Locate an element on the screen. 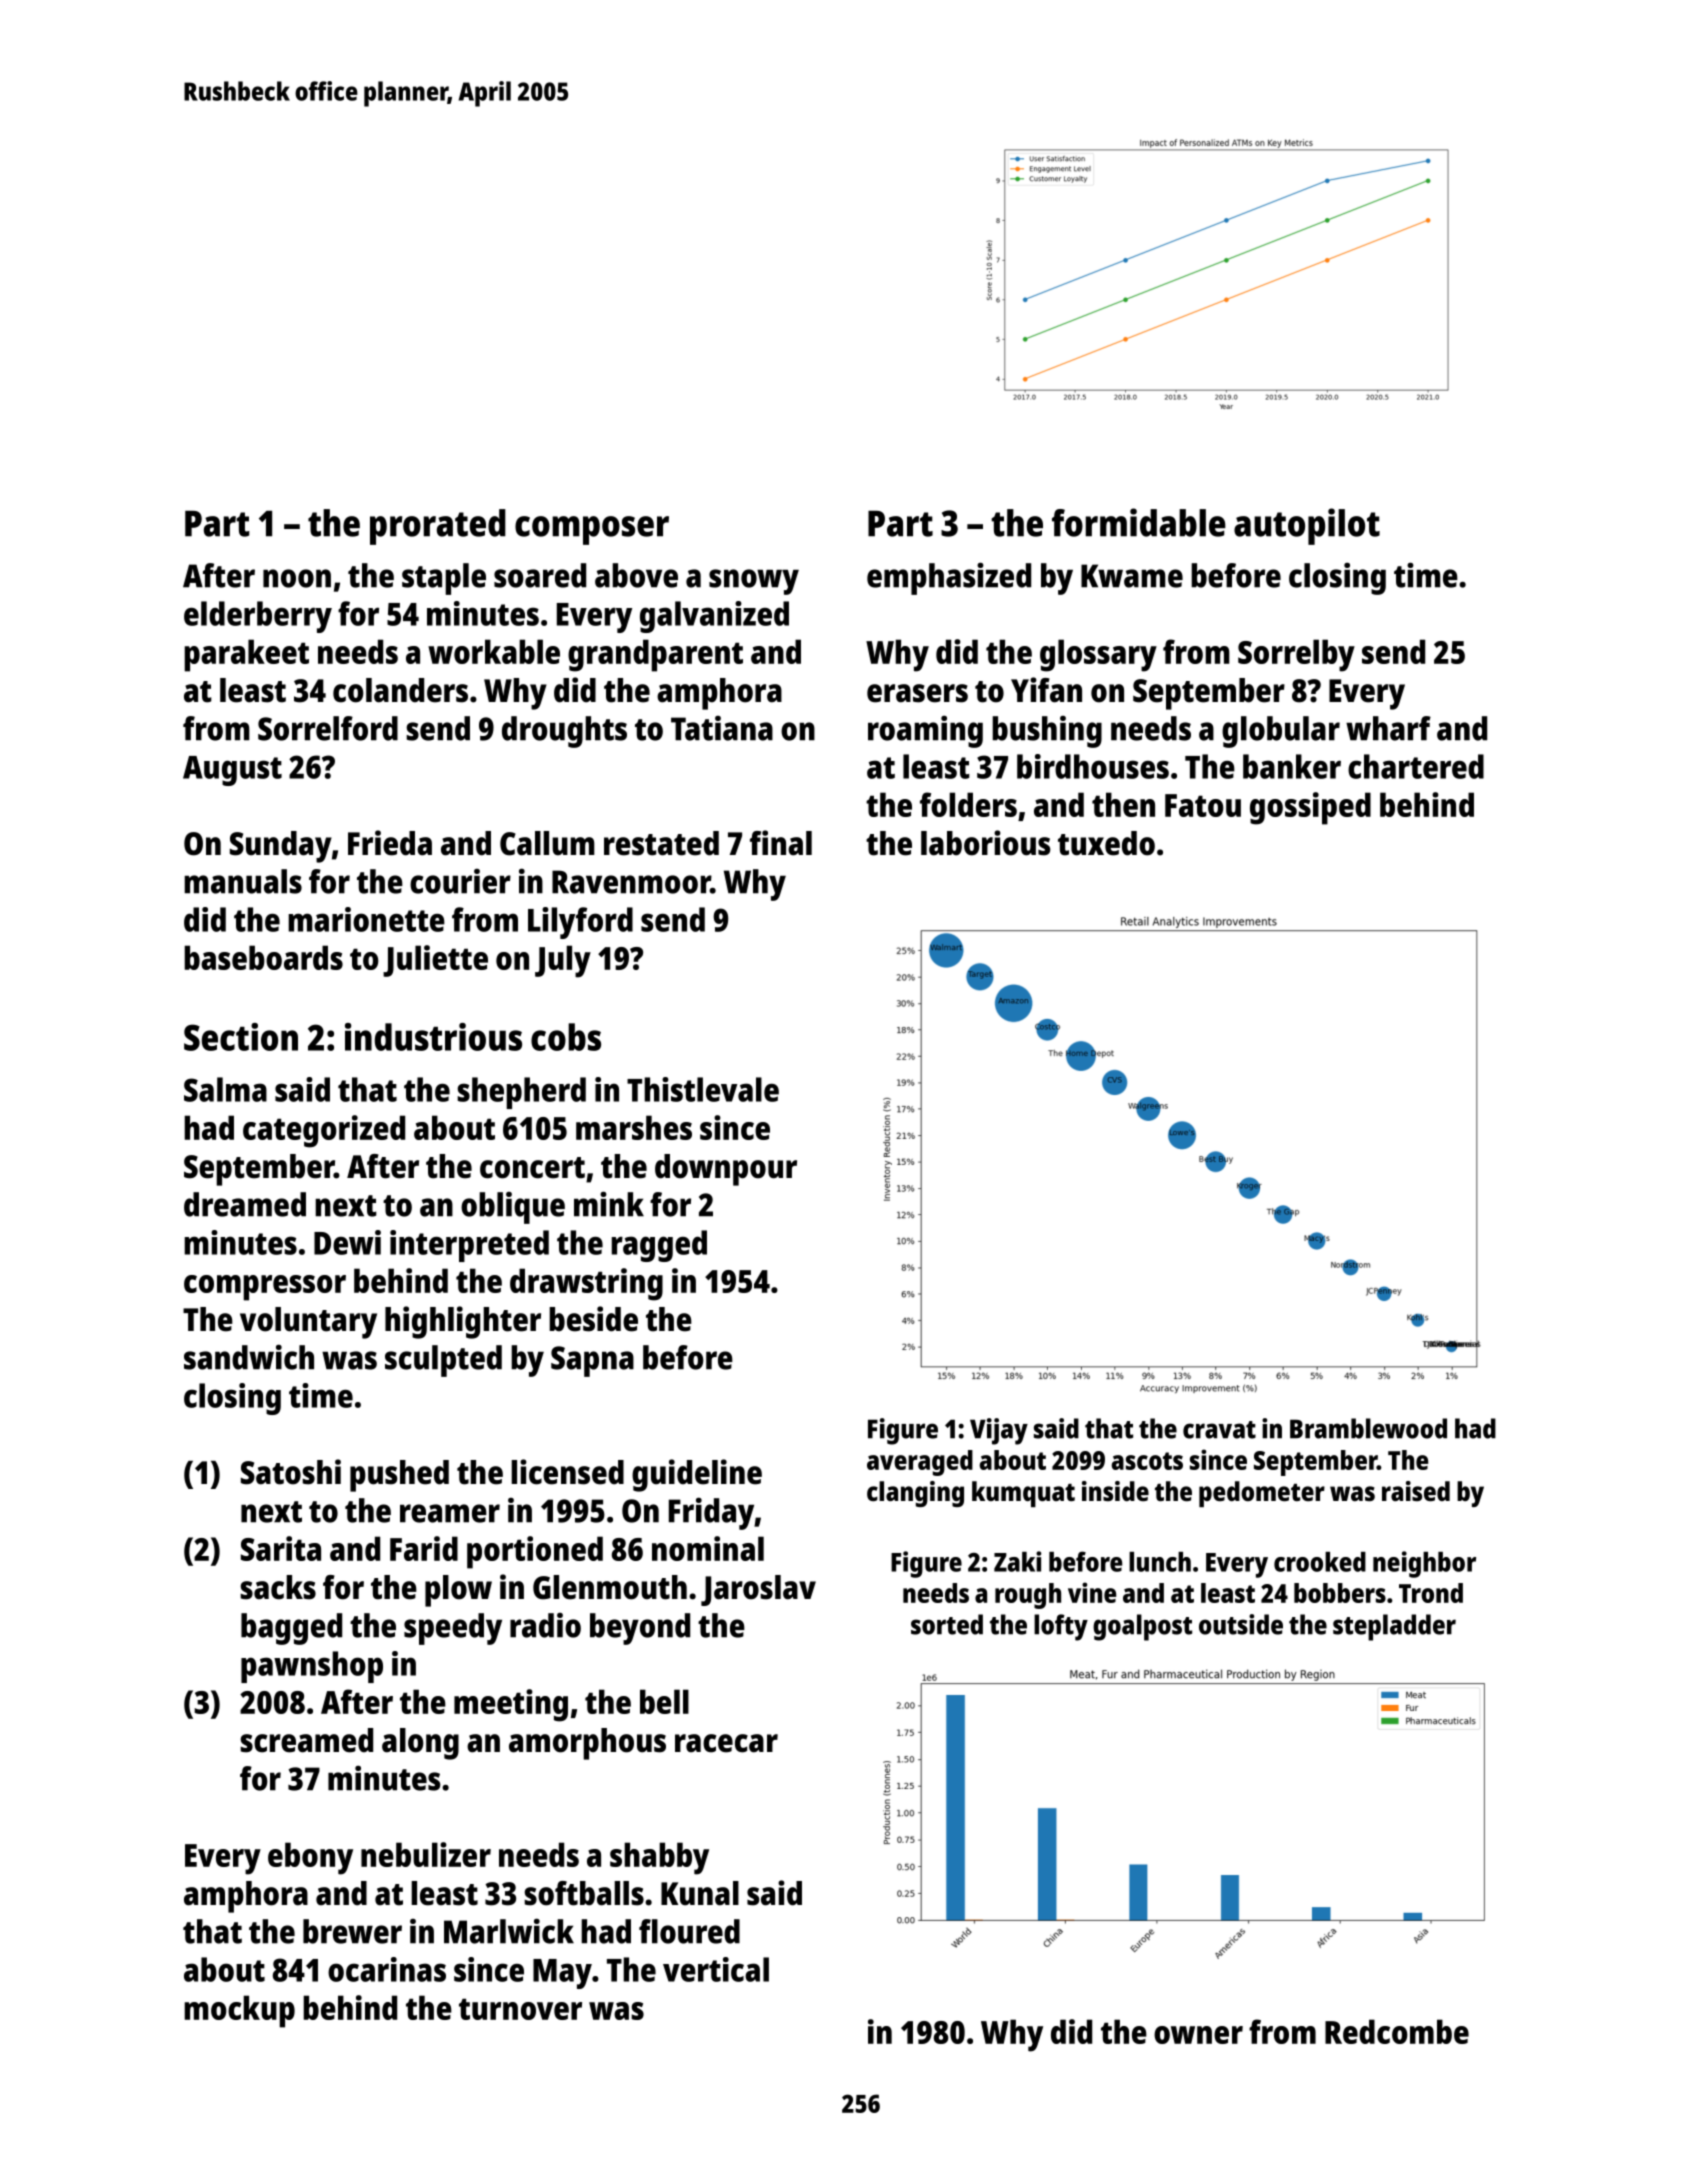 Image resolution: width=1683 pixels, height=2178 pixels. highlighter is located at coordinates (463, 1322).
